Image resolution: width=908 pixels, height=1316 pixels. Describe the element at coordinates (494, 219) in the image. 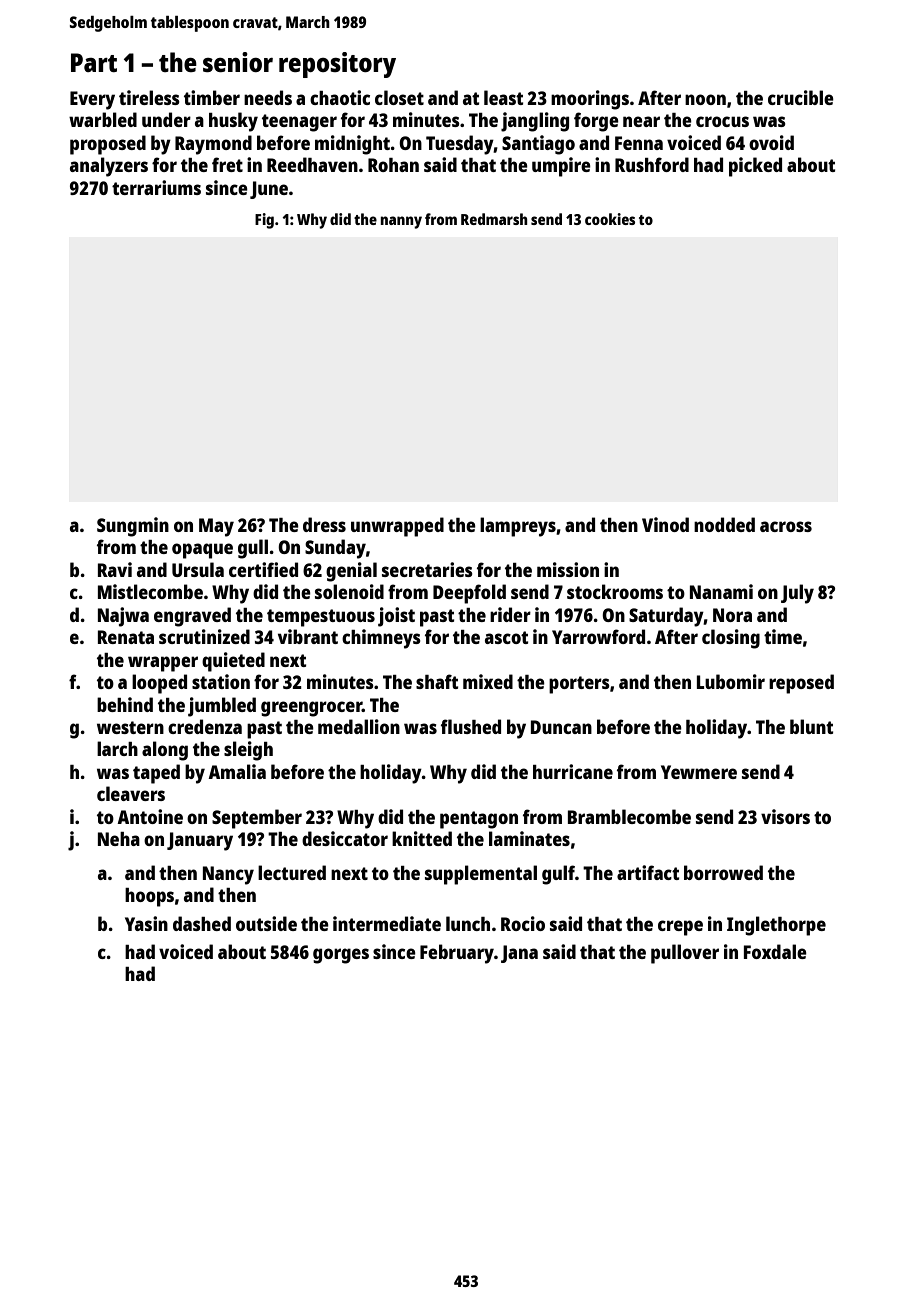

I see `Redmarsh` at that location.
